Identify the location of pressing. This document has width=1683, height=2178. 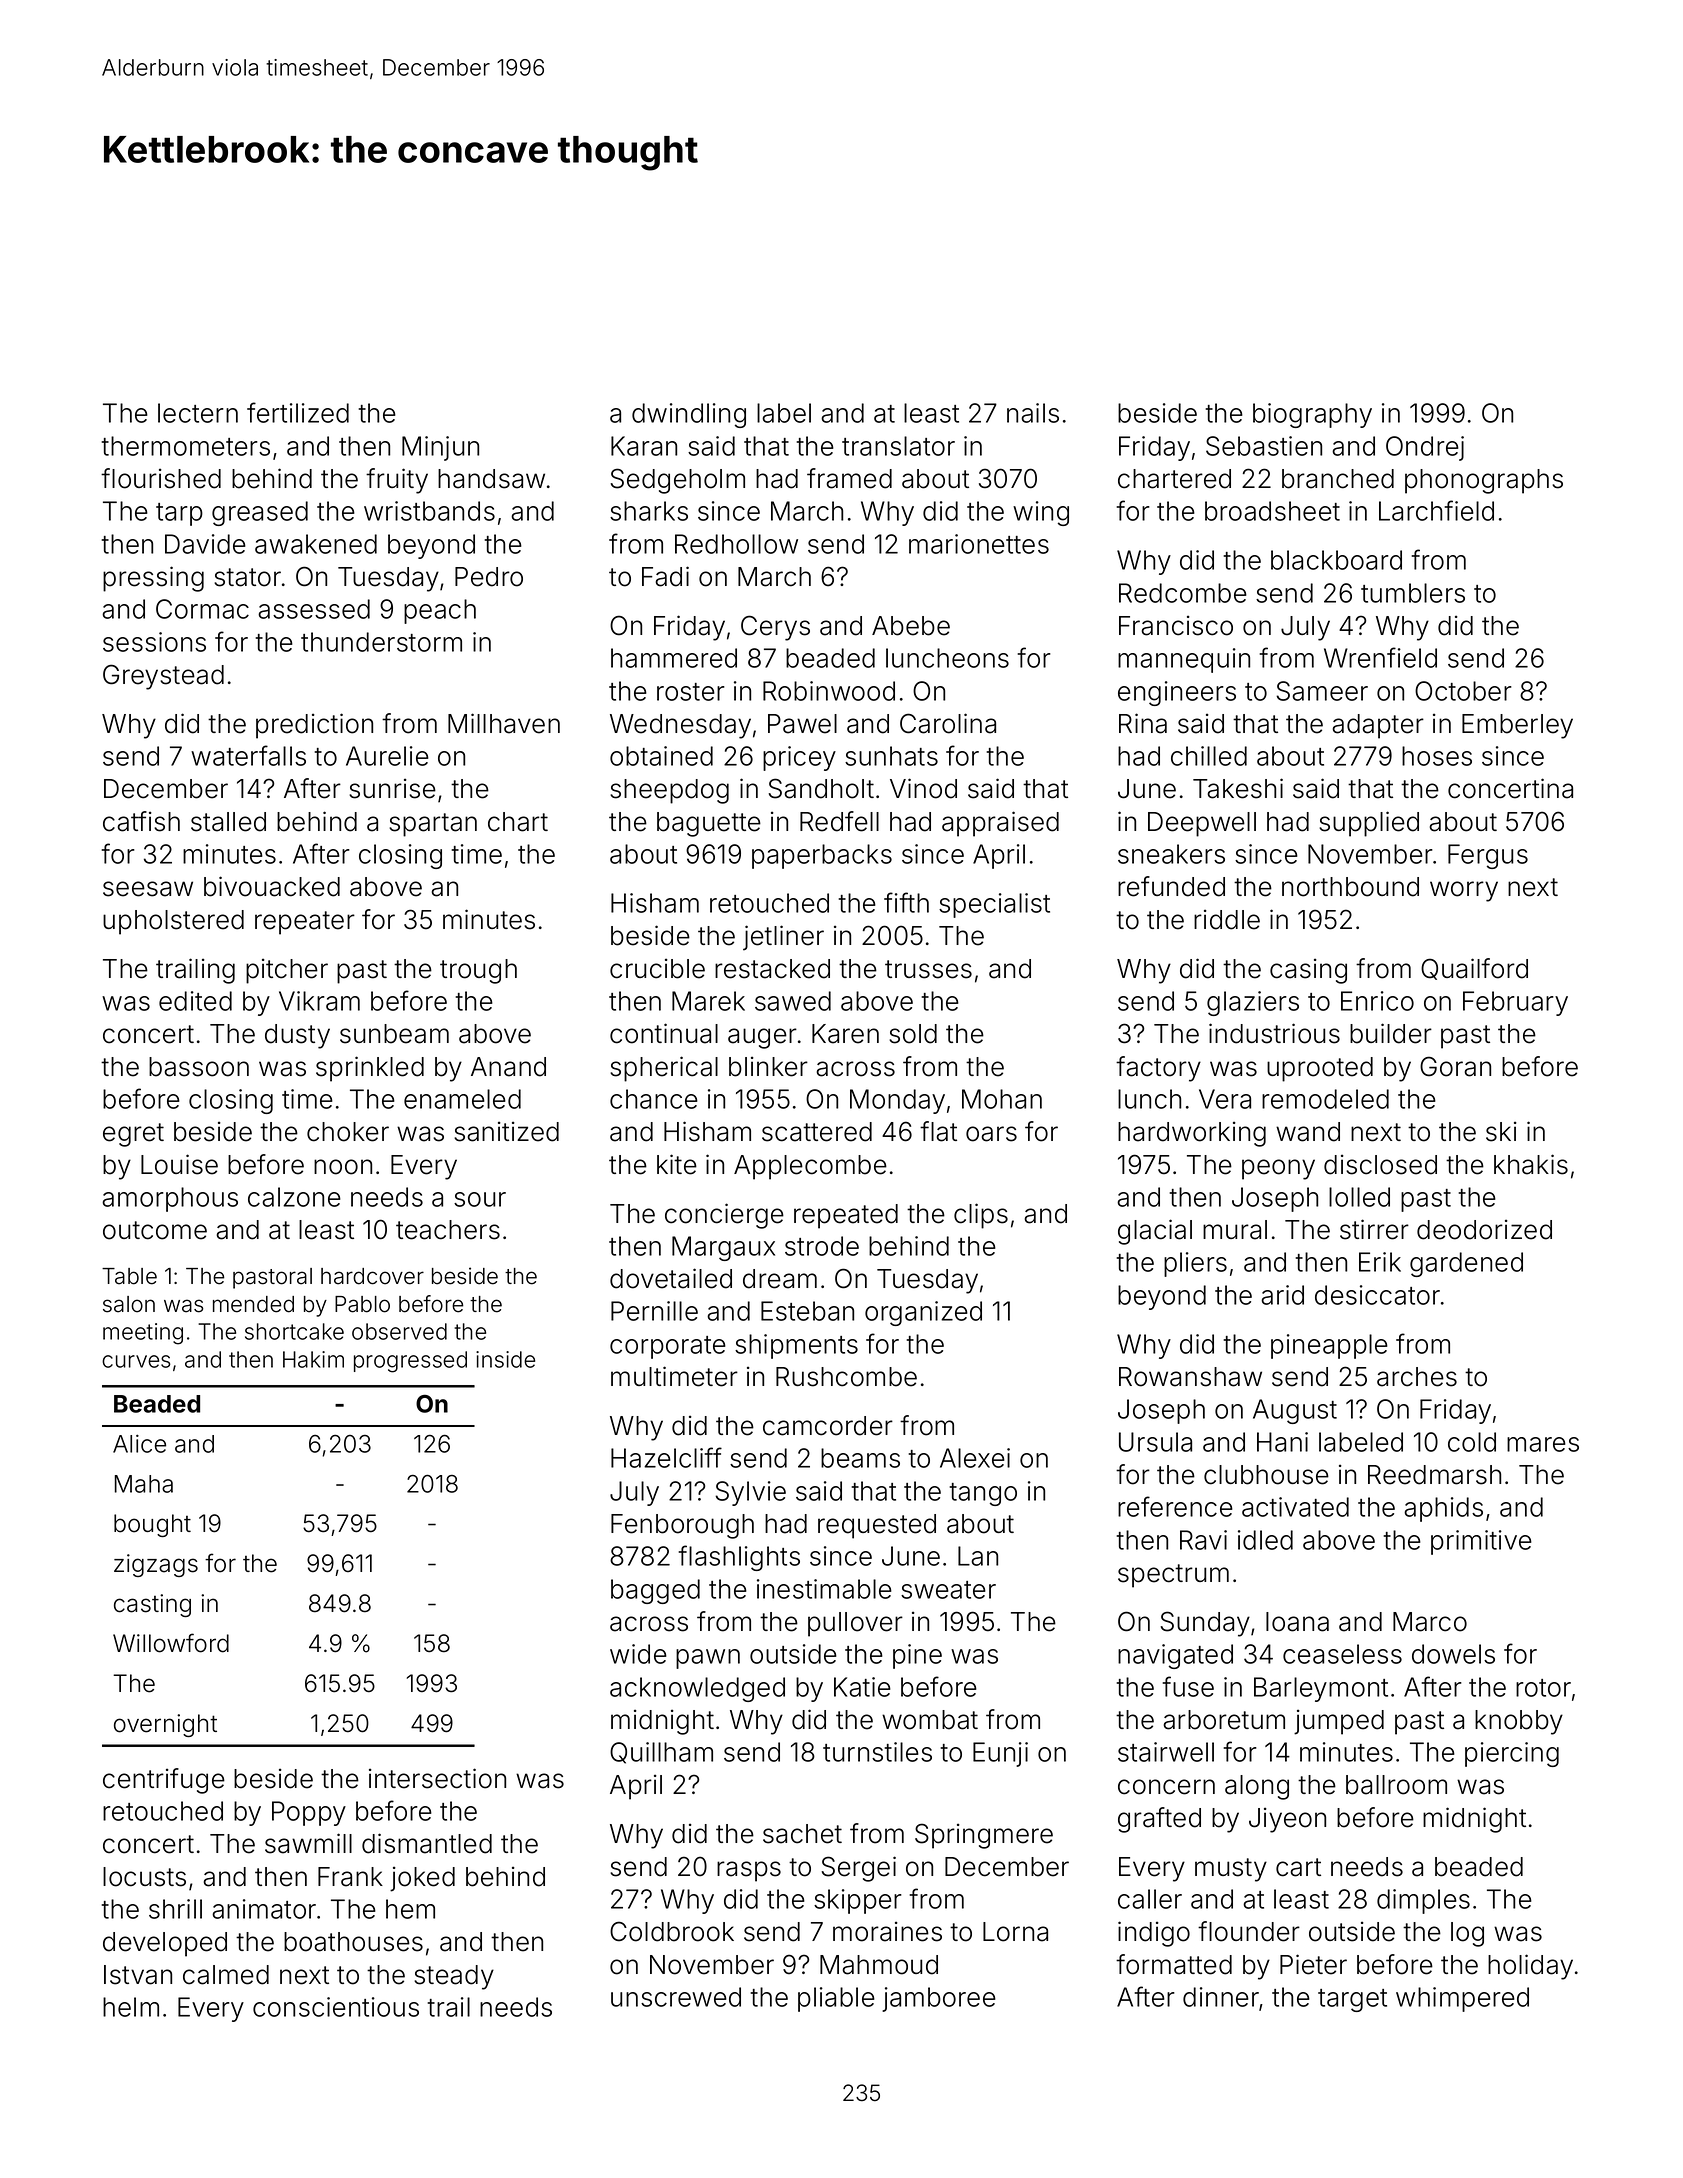
(153, 579).
